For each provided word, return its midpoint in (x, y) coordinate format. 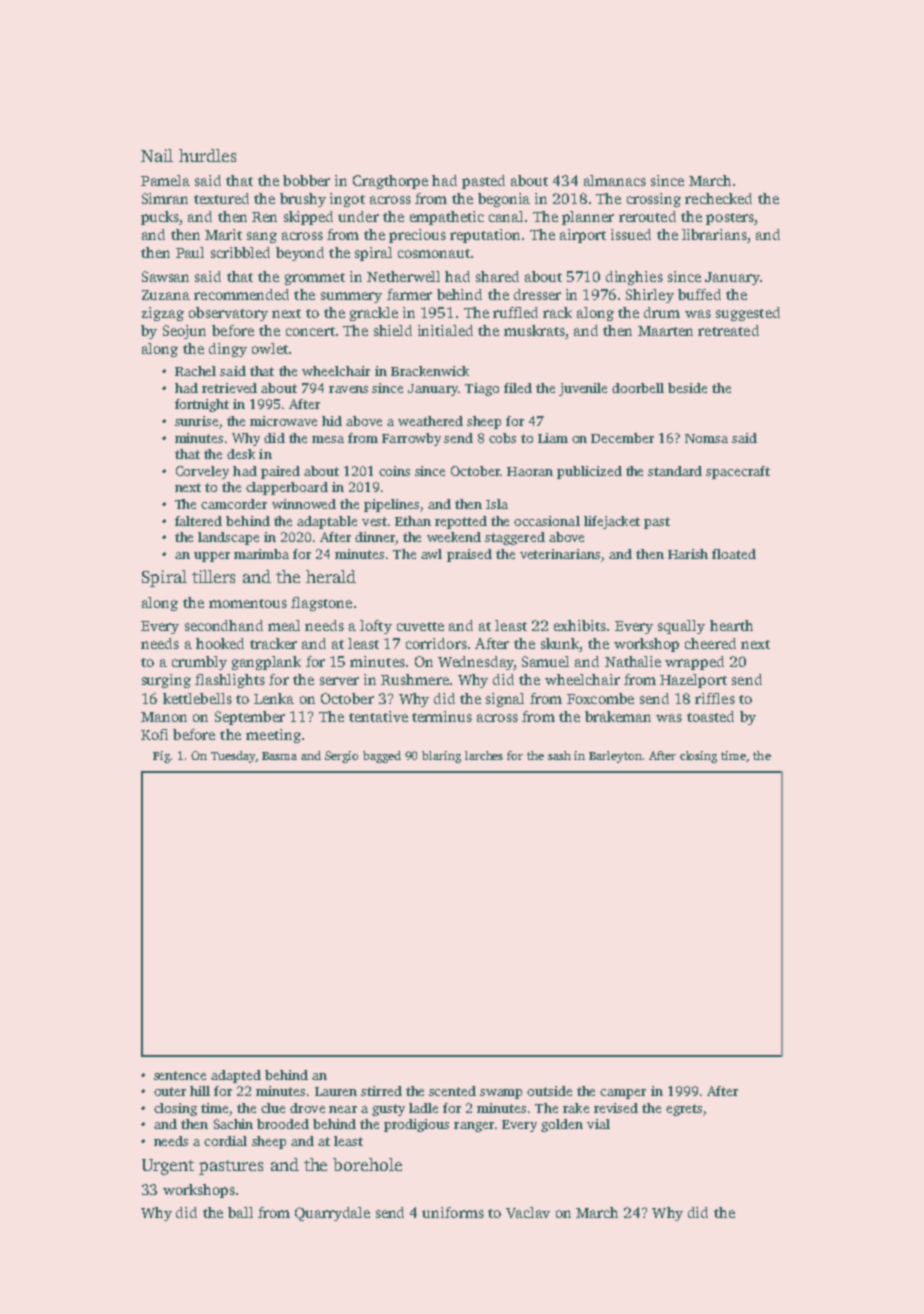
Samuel (545, 661)
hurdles (207, 155)
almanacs (615, 180)
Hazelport (693, 681)
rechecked (718, 198)
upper (212, 557)
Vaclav (528, 1212)
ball (240, 1212)
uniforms (453, 1212)
